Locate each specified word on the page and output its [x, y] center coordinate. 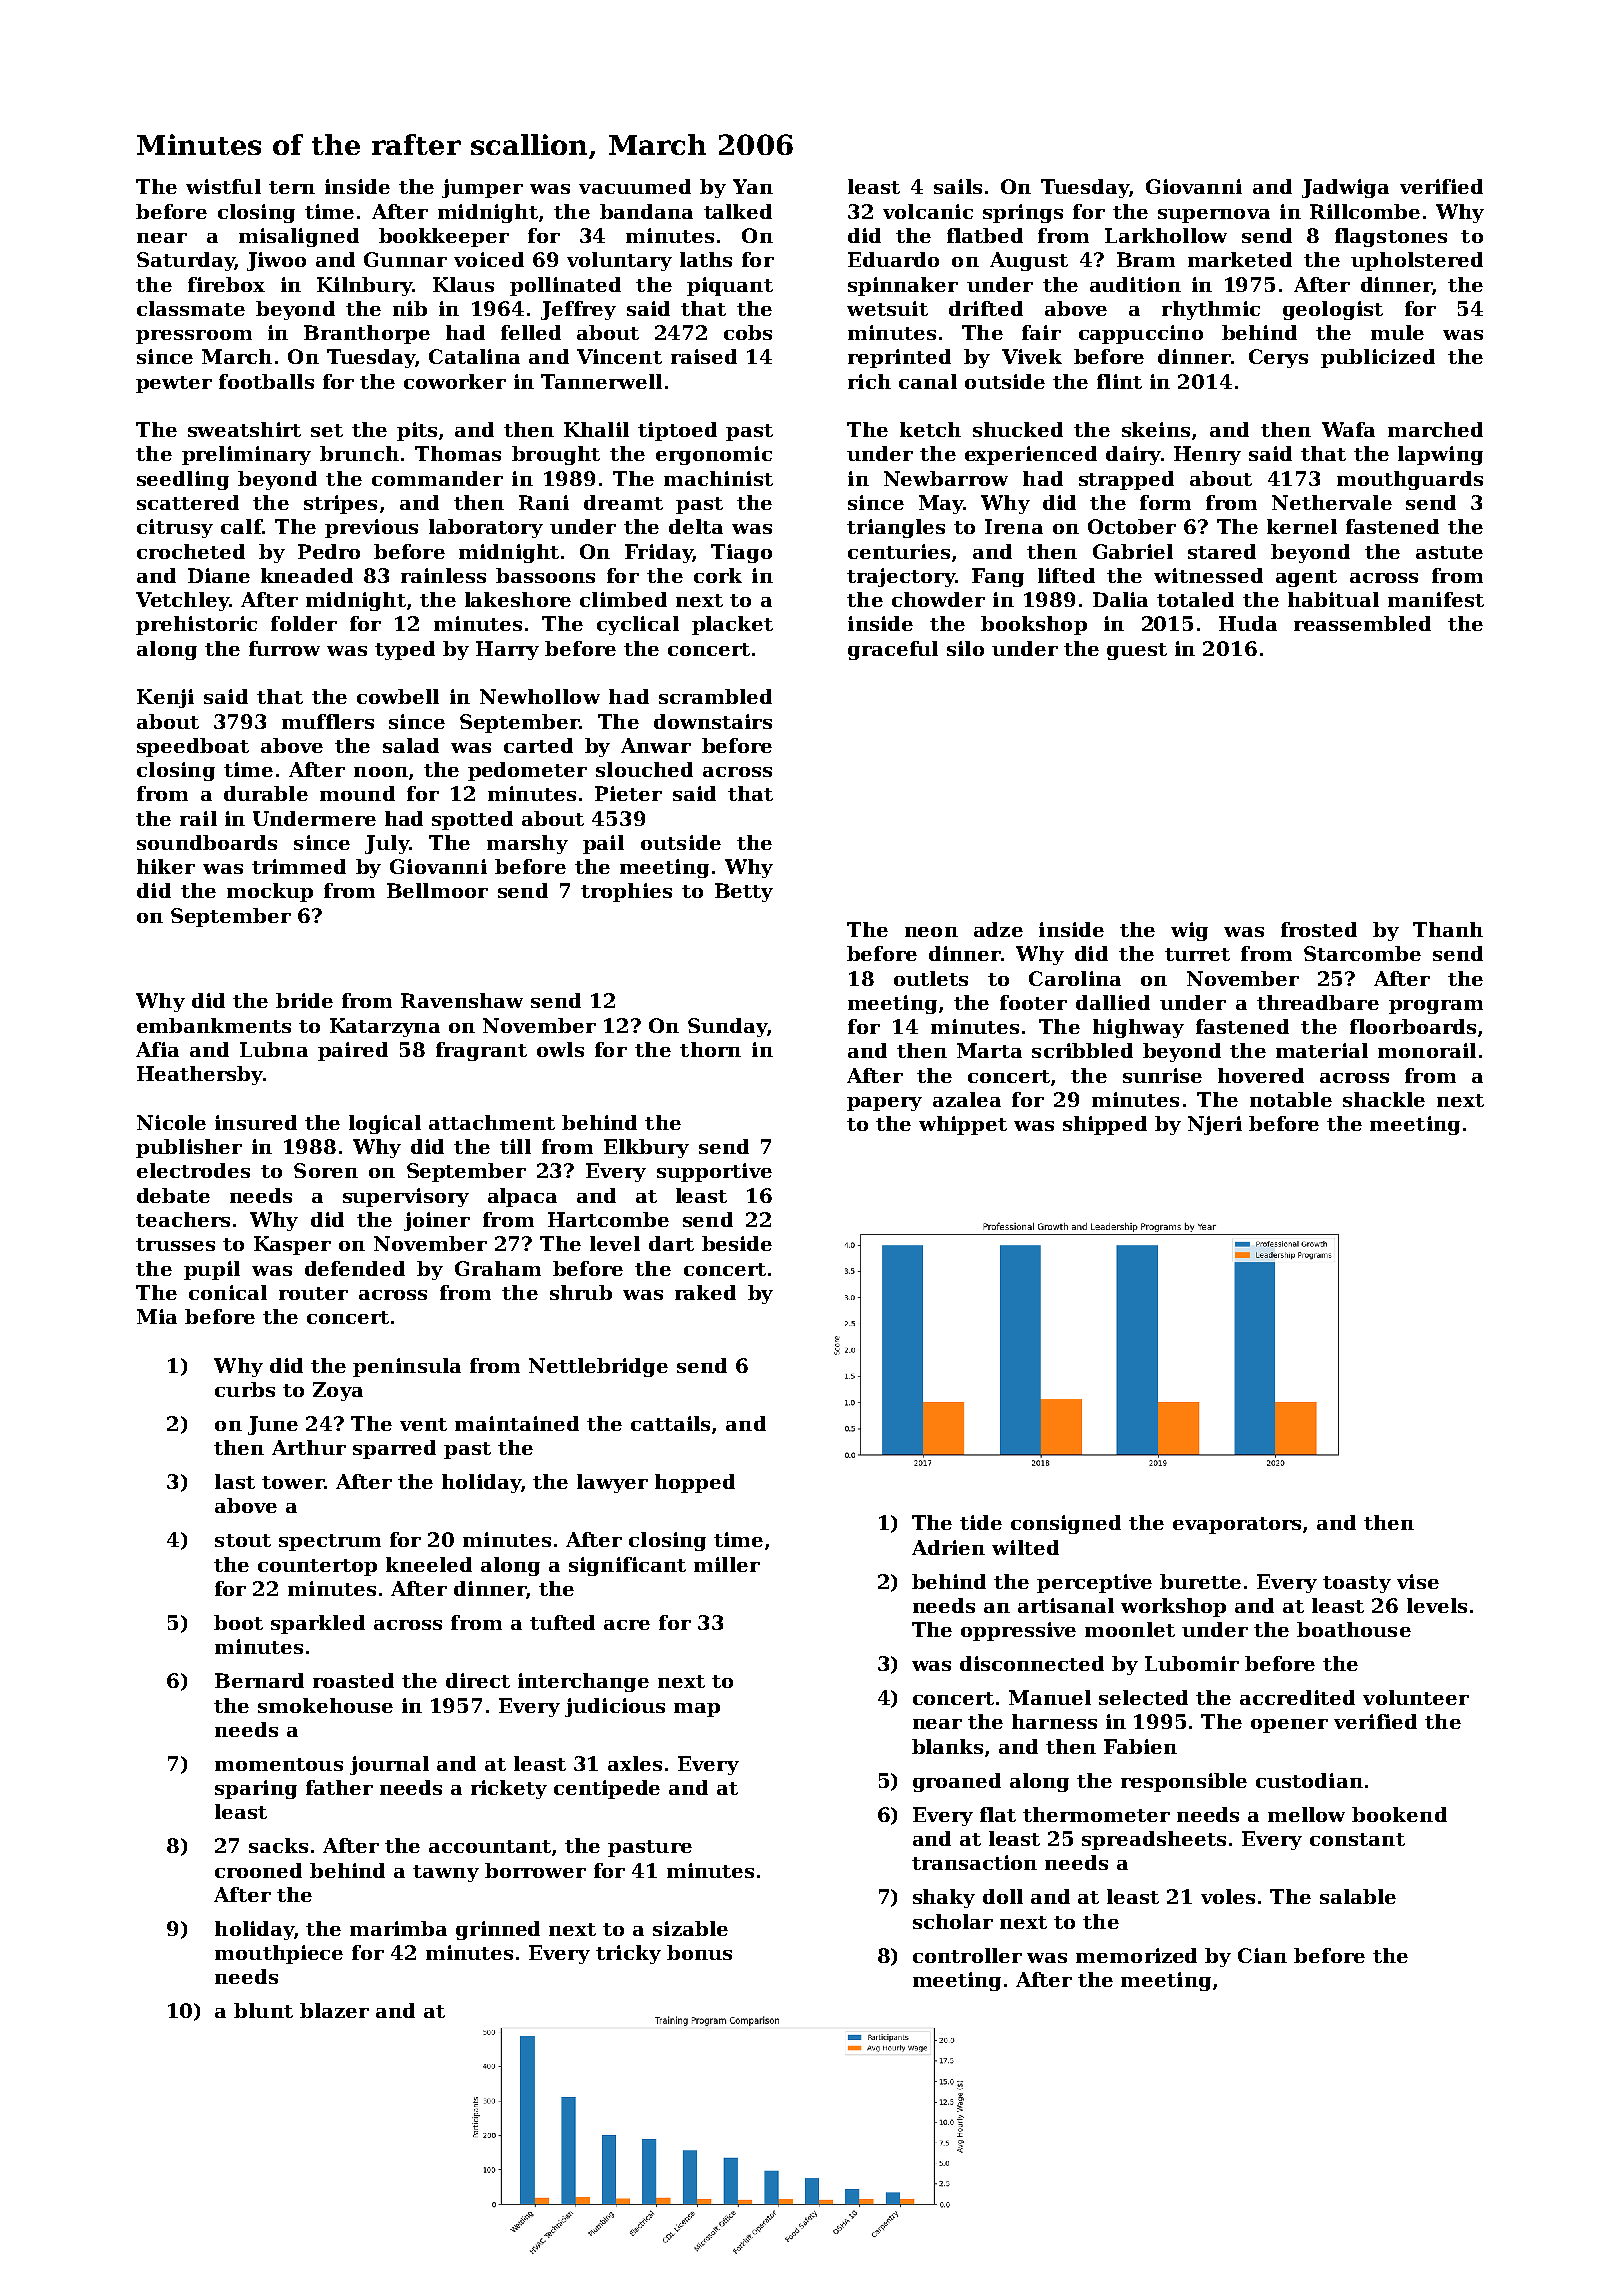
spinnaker [903, 286]
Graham [498, 1268]
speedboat [193, 747]
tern [292, 187]
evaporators [1237, 1525]
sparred [394, 1449]
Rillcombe [1365, 211]
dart [671, 1243]
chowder [938, 599]
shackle [1384, 1099]
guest [1137, 651]
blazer [334, 2010]
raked [705, 1292]
